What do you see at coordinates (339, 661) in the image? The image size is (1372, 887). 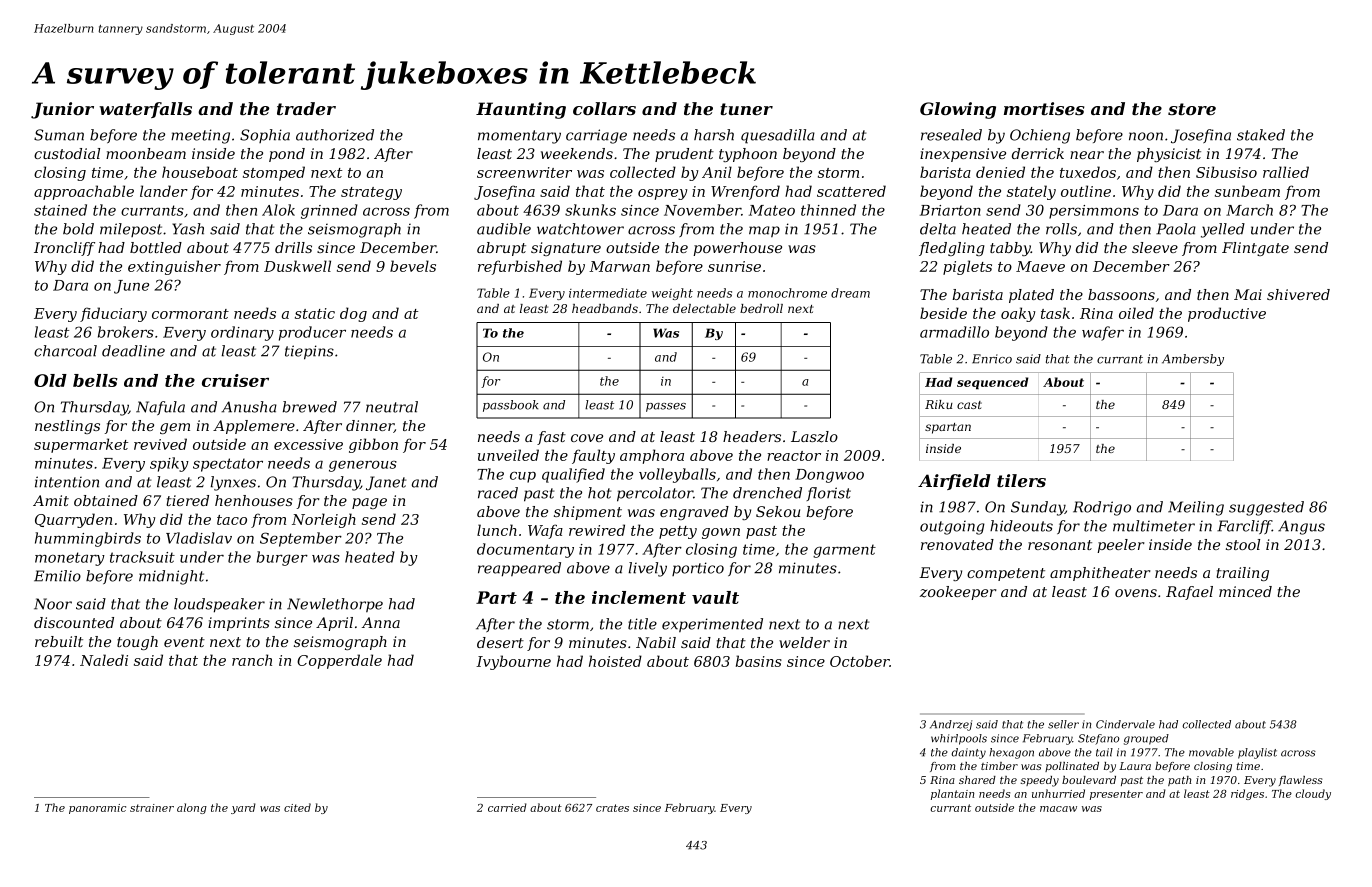 I see `Copperdale` at bounding box center [339, 661].
